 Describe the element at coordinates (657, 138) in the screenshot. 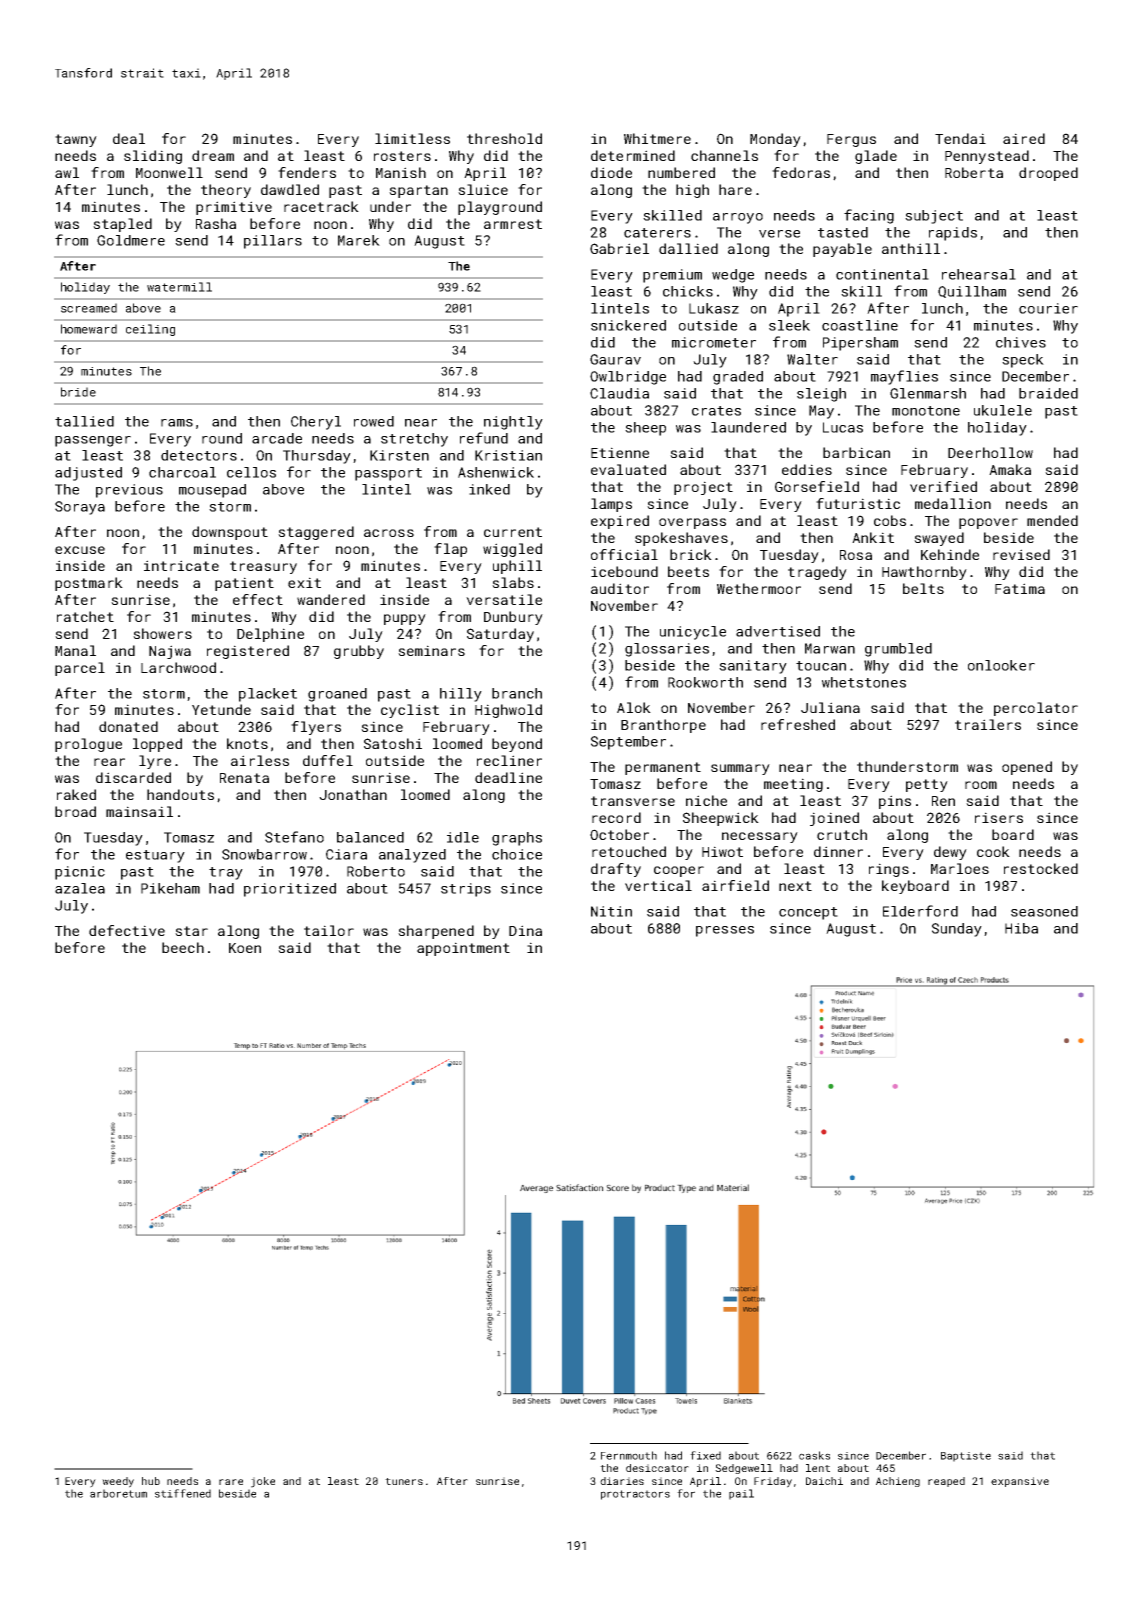

I see `Whitmere` at that location.
